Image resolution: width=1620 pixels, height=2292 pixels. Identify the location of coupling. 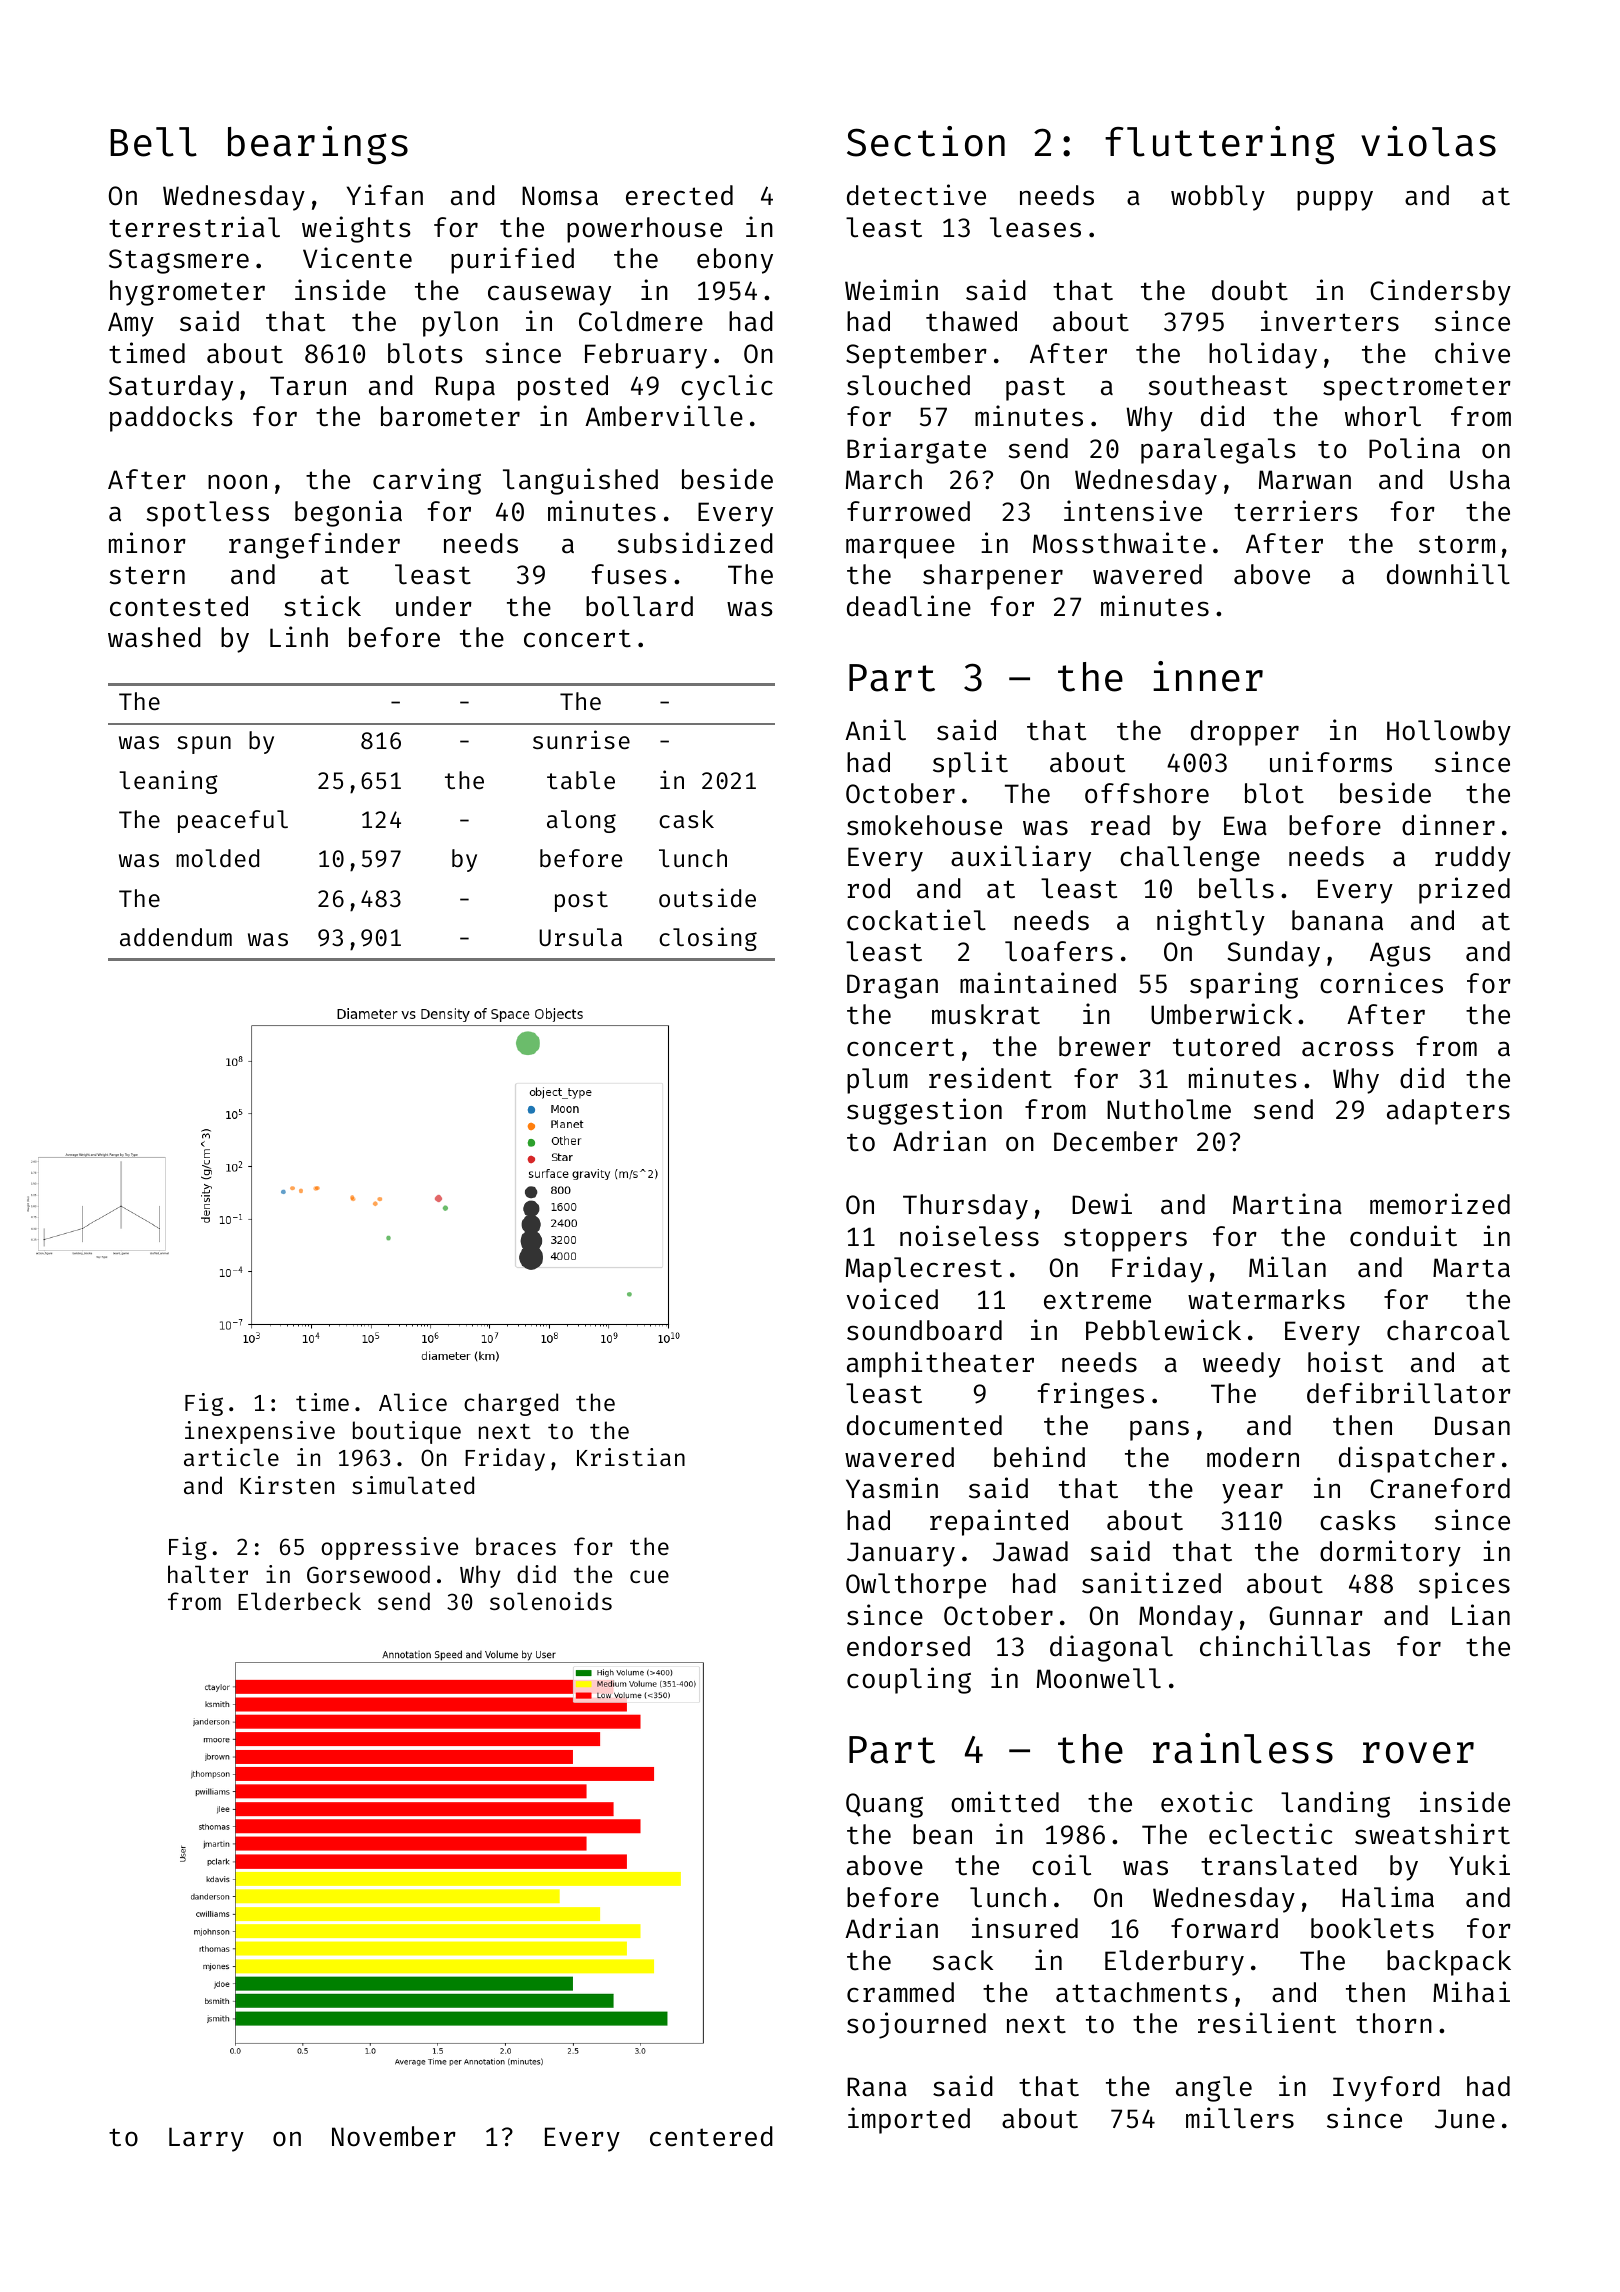
(909, 1680).
